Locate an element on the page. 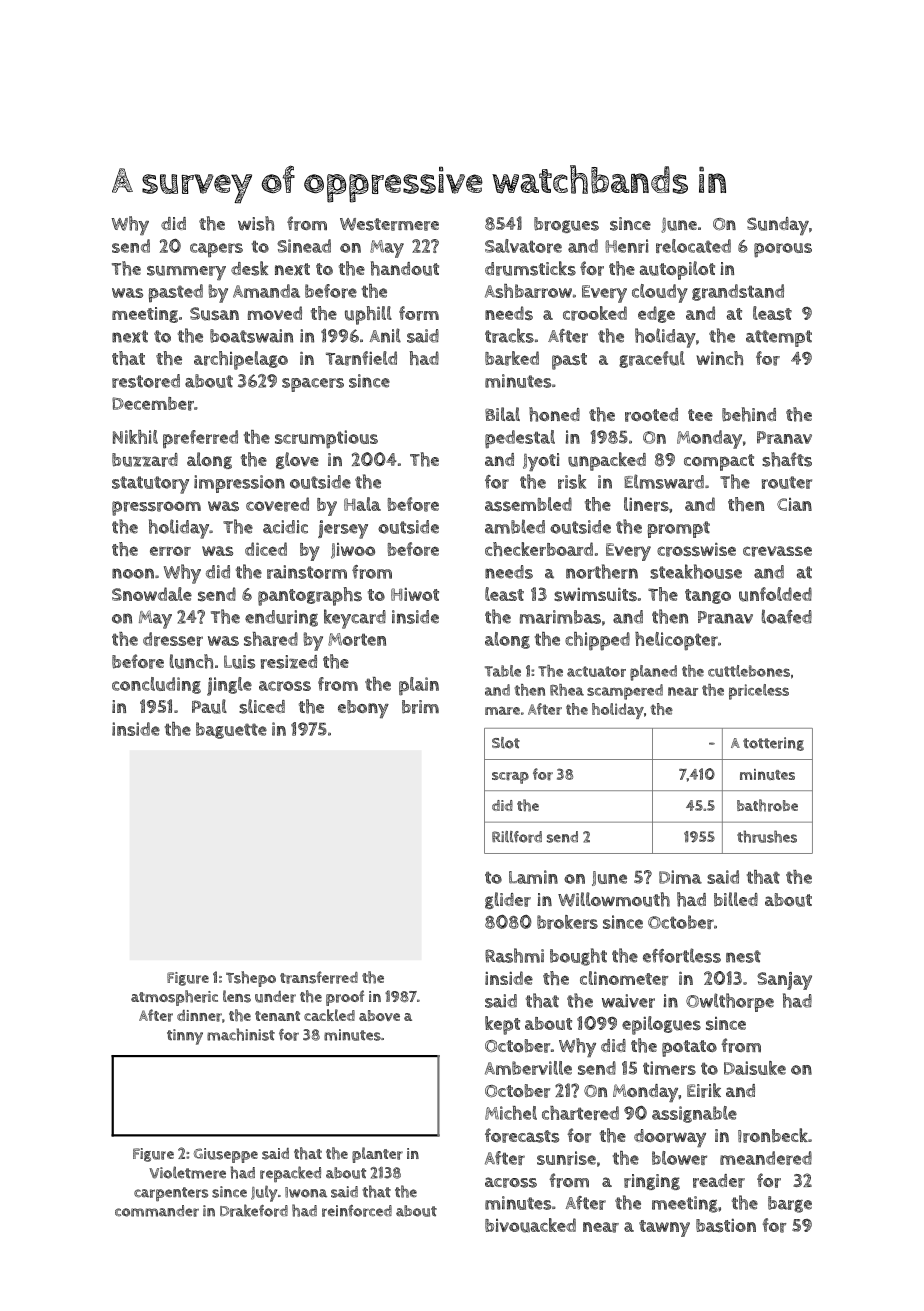 This image has height=1311, width=924. commander is located at coordinates (157, 1211).
